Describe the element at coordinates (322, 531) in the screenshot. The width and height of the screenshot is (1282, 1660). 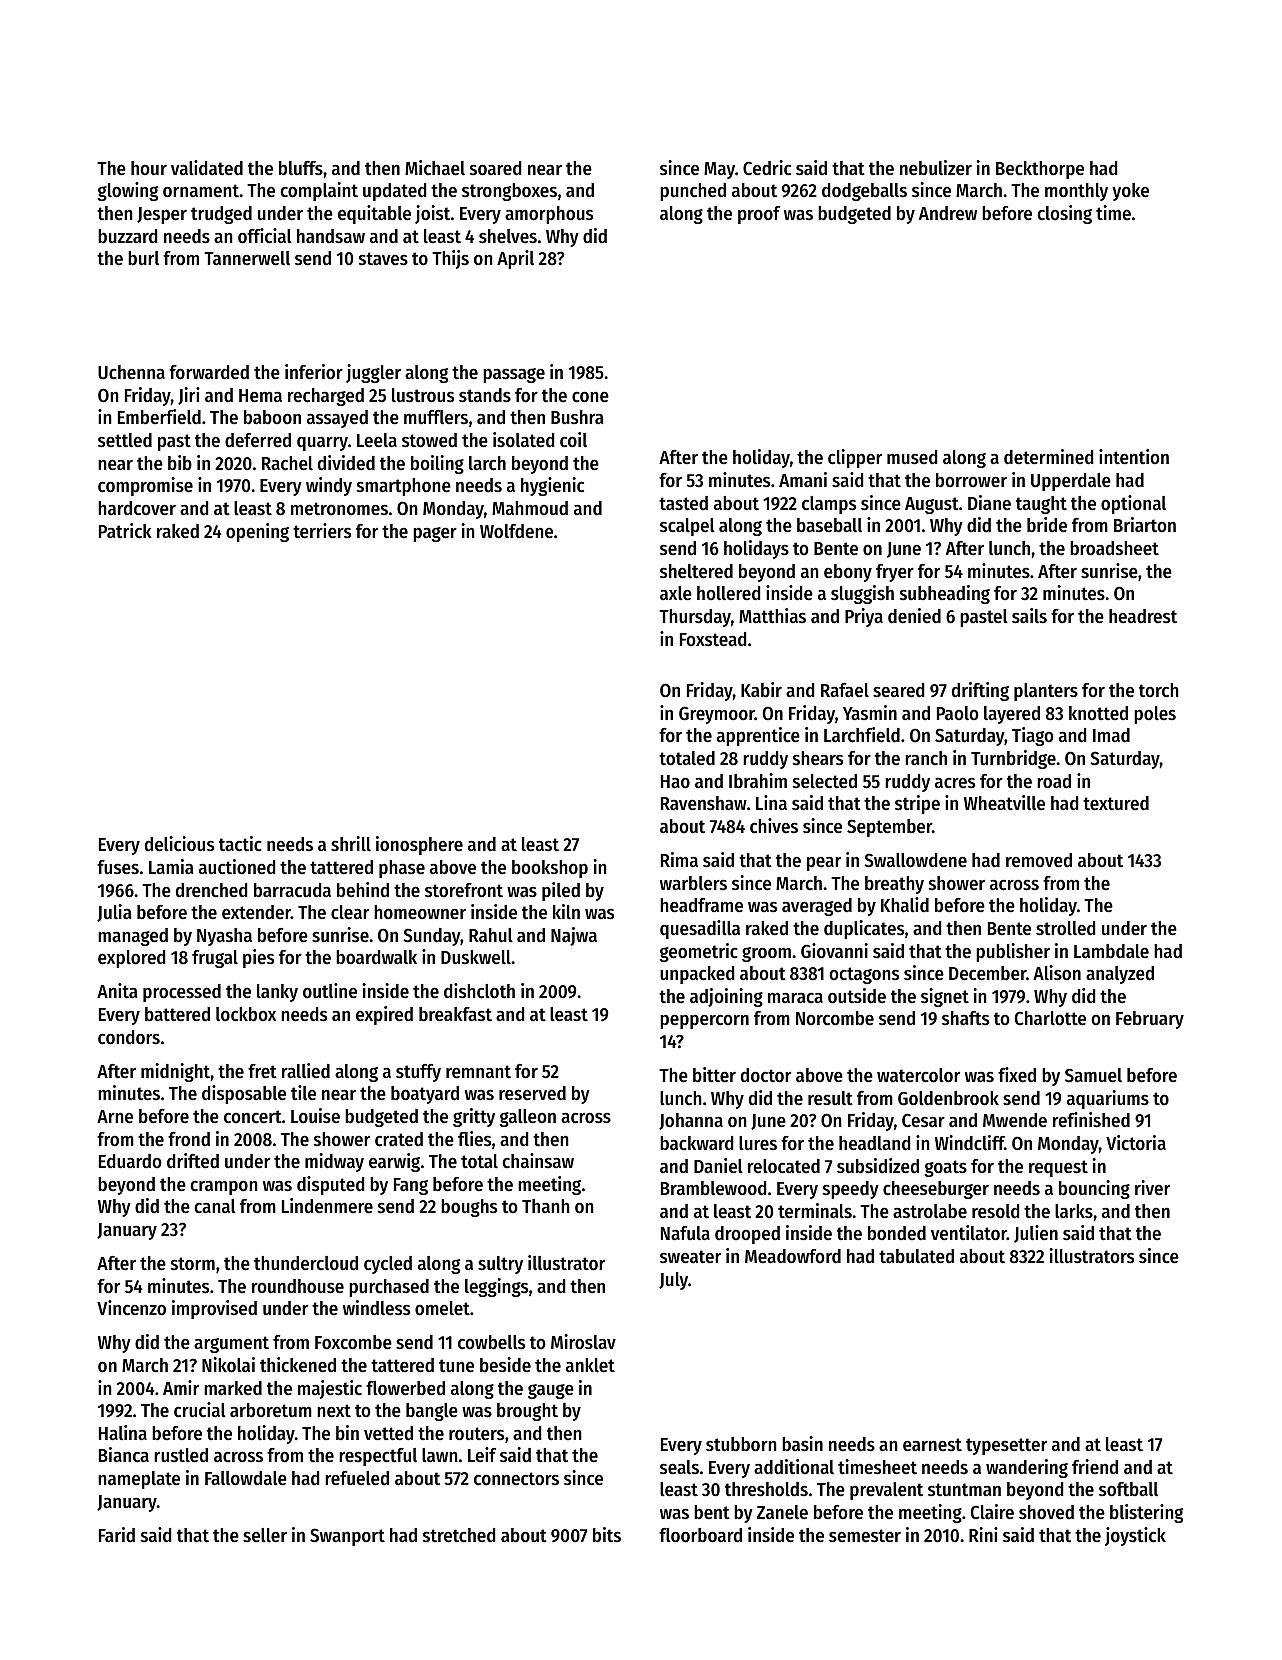
I see `terriers` at that location.
